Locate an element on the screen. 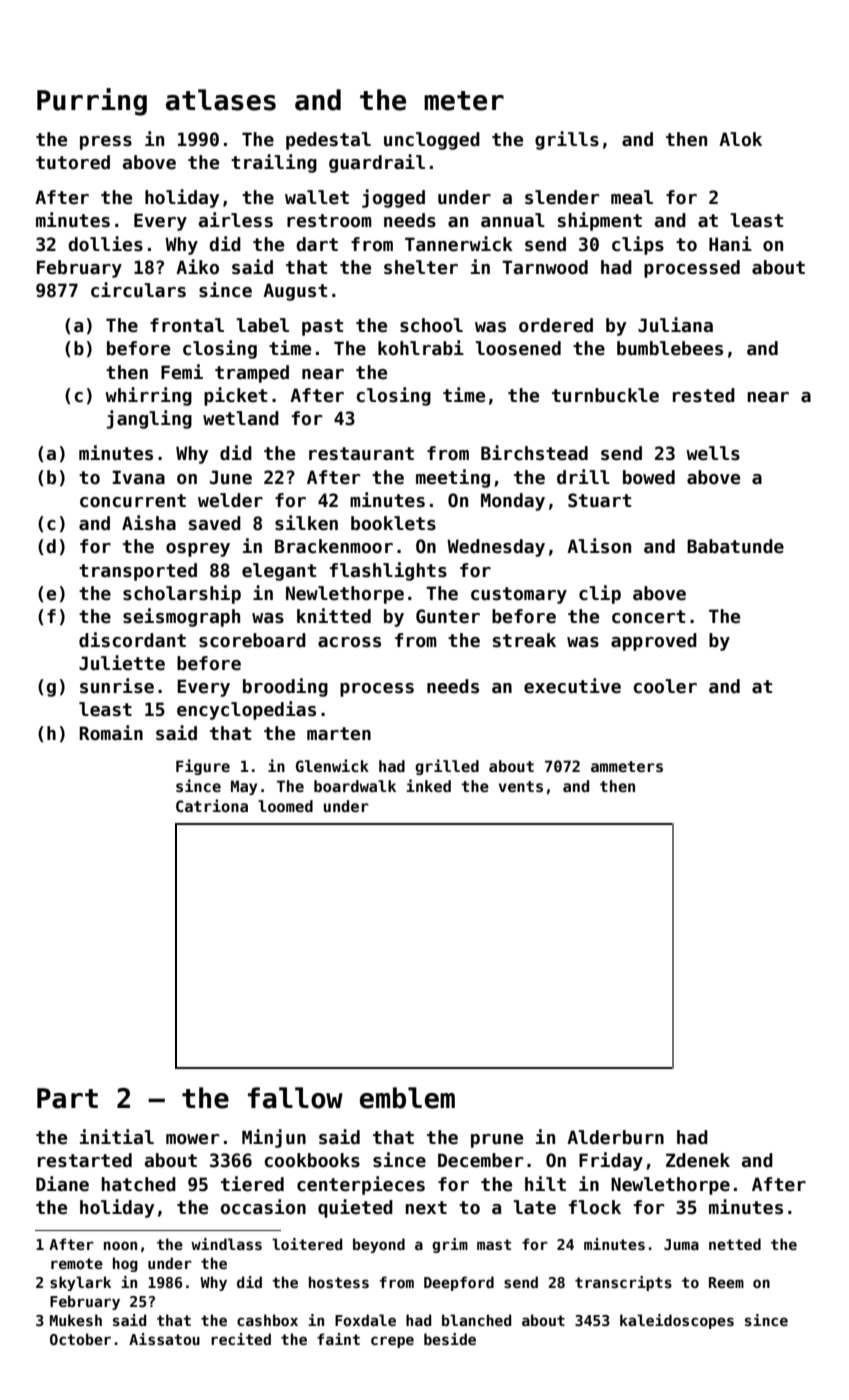  unclogged is located at coordinates (432, 141).
